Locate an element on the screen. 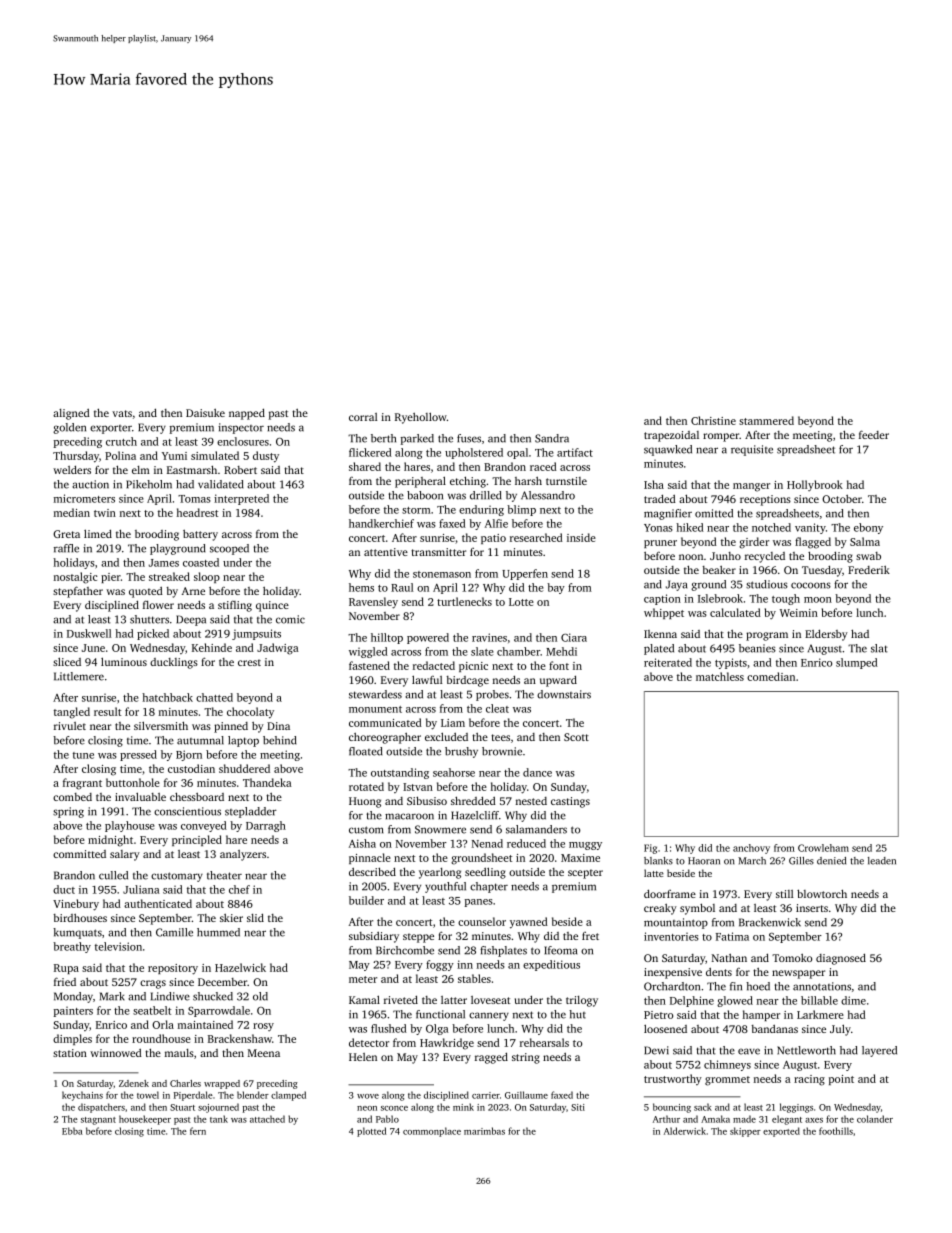 This screenshot has height=1233, width=952. keychains is located at coordinates (82, 1096).
